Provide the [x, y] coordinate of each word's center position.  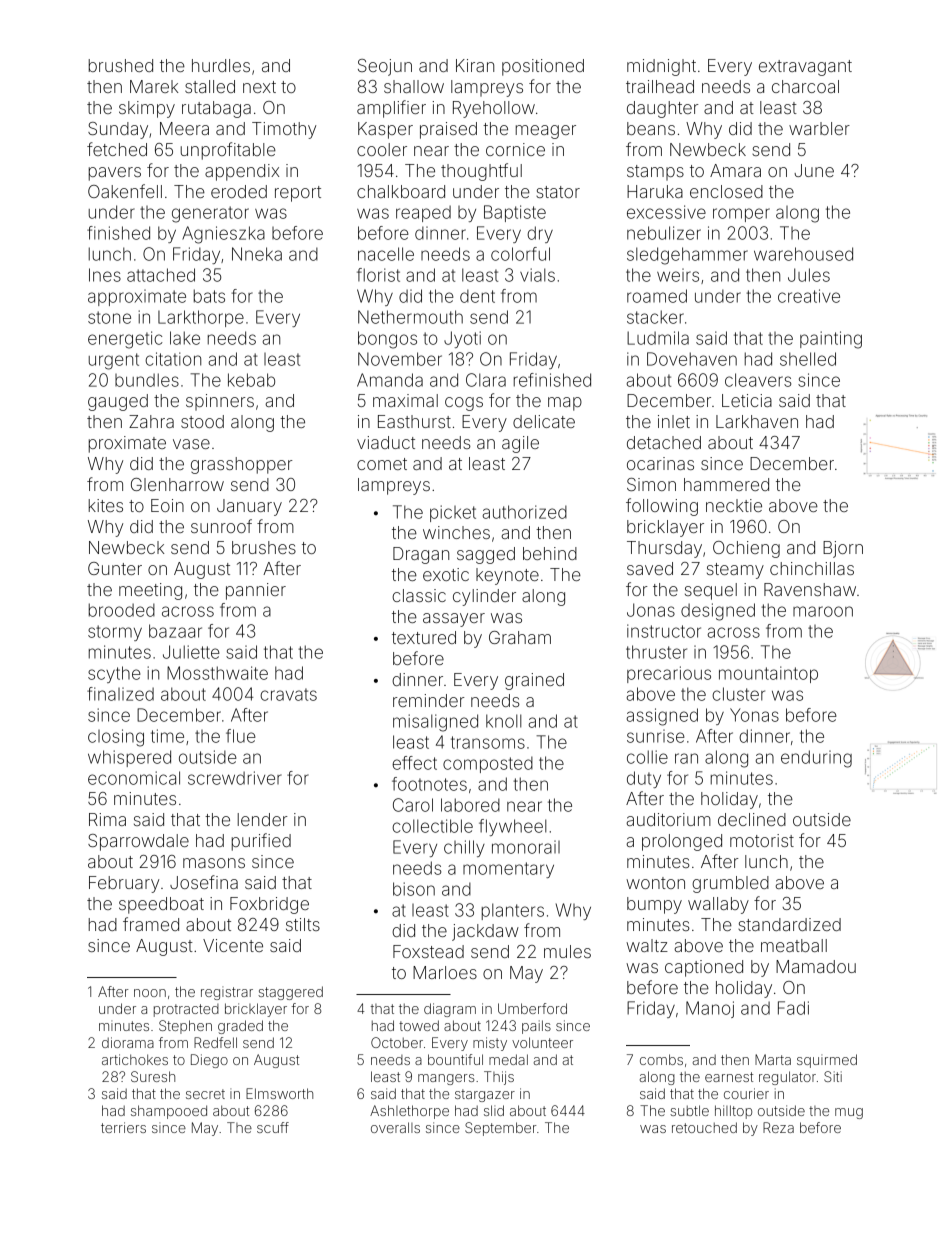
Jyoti [462, 339]
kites [106, 505]
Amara [735, 170]
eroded [239, 191]
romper [741, 215]
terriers [123, 1127]
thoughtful [481, 172]
